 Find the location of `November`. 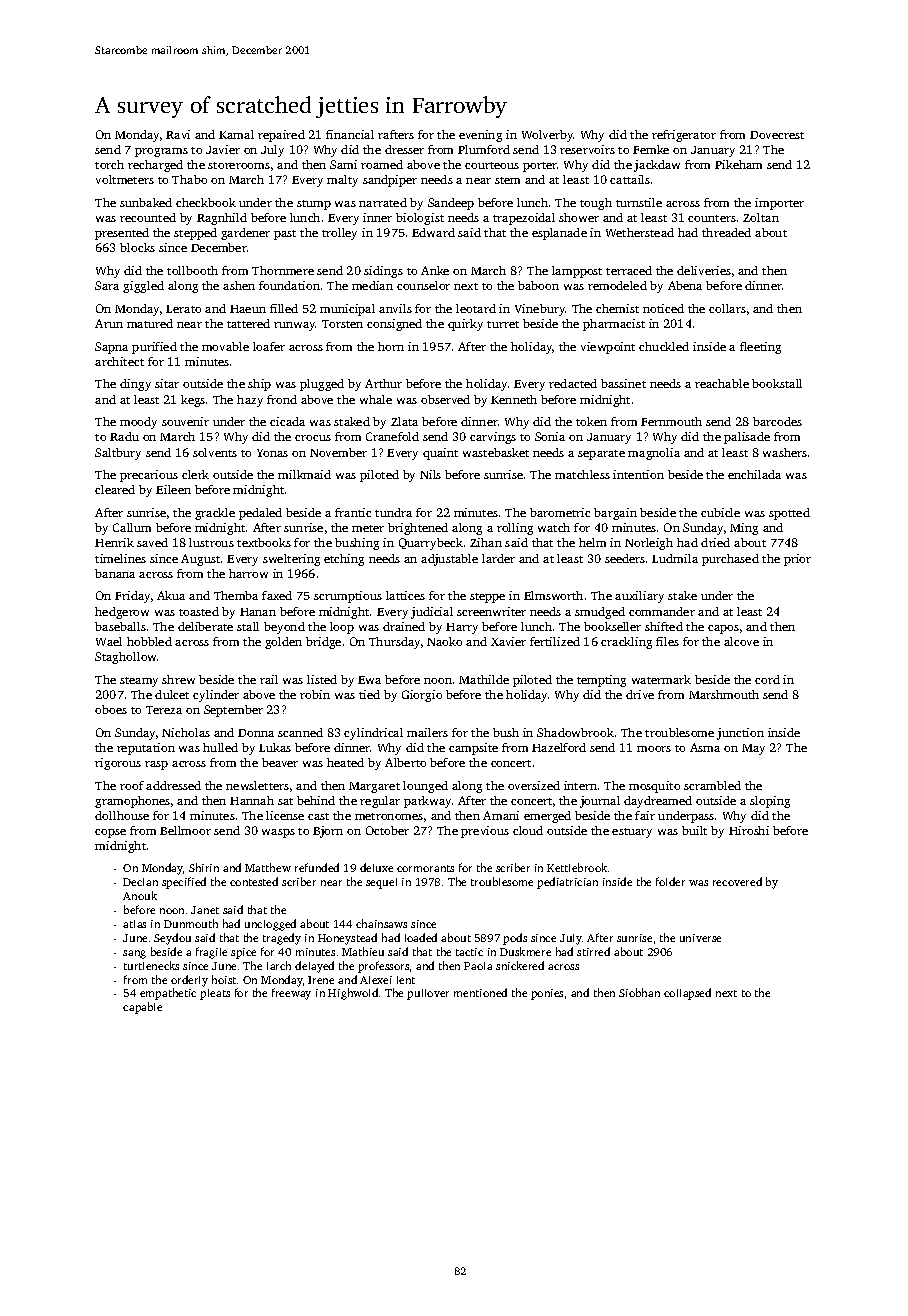

November is located at coordinates (338, 452).
